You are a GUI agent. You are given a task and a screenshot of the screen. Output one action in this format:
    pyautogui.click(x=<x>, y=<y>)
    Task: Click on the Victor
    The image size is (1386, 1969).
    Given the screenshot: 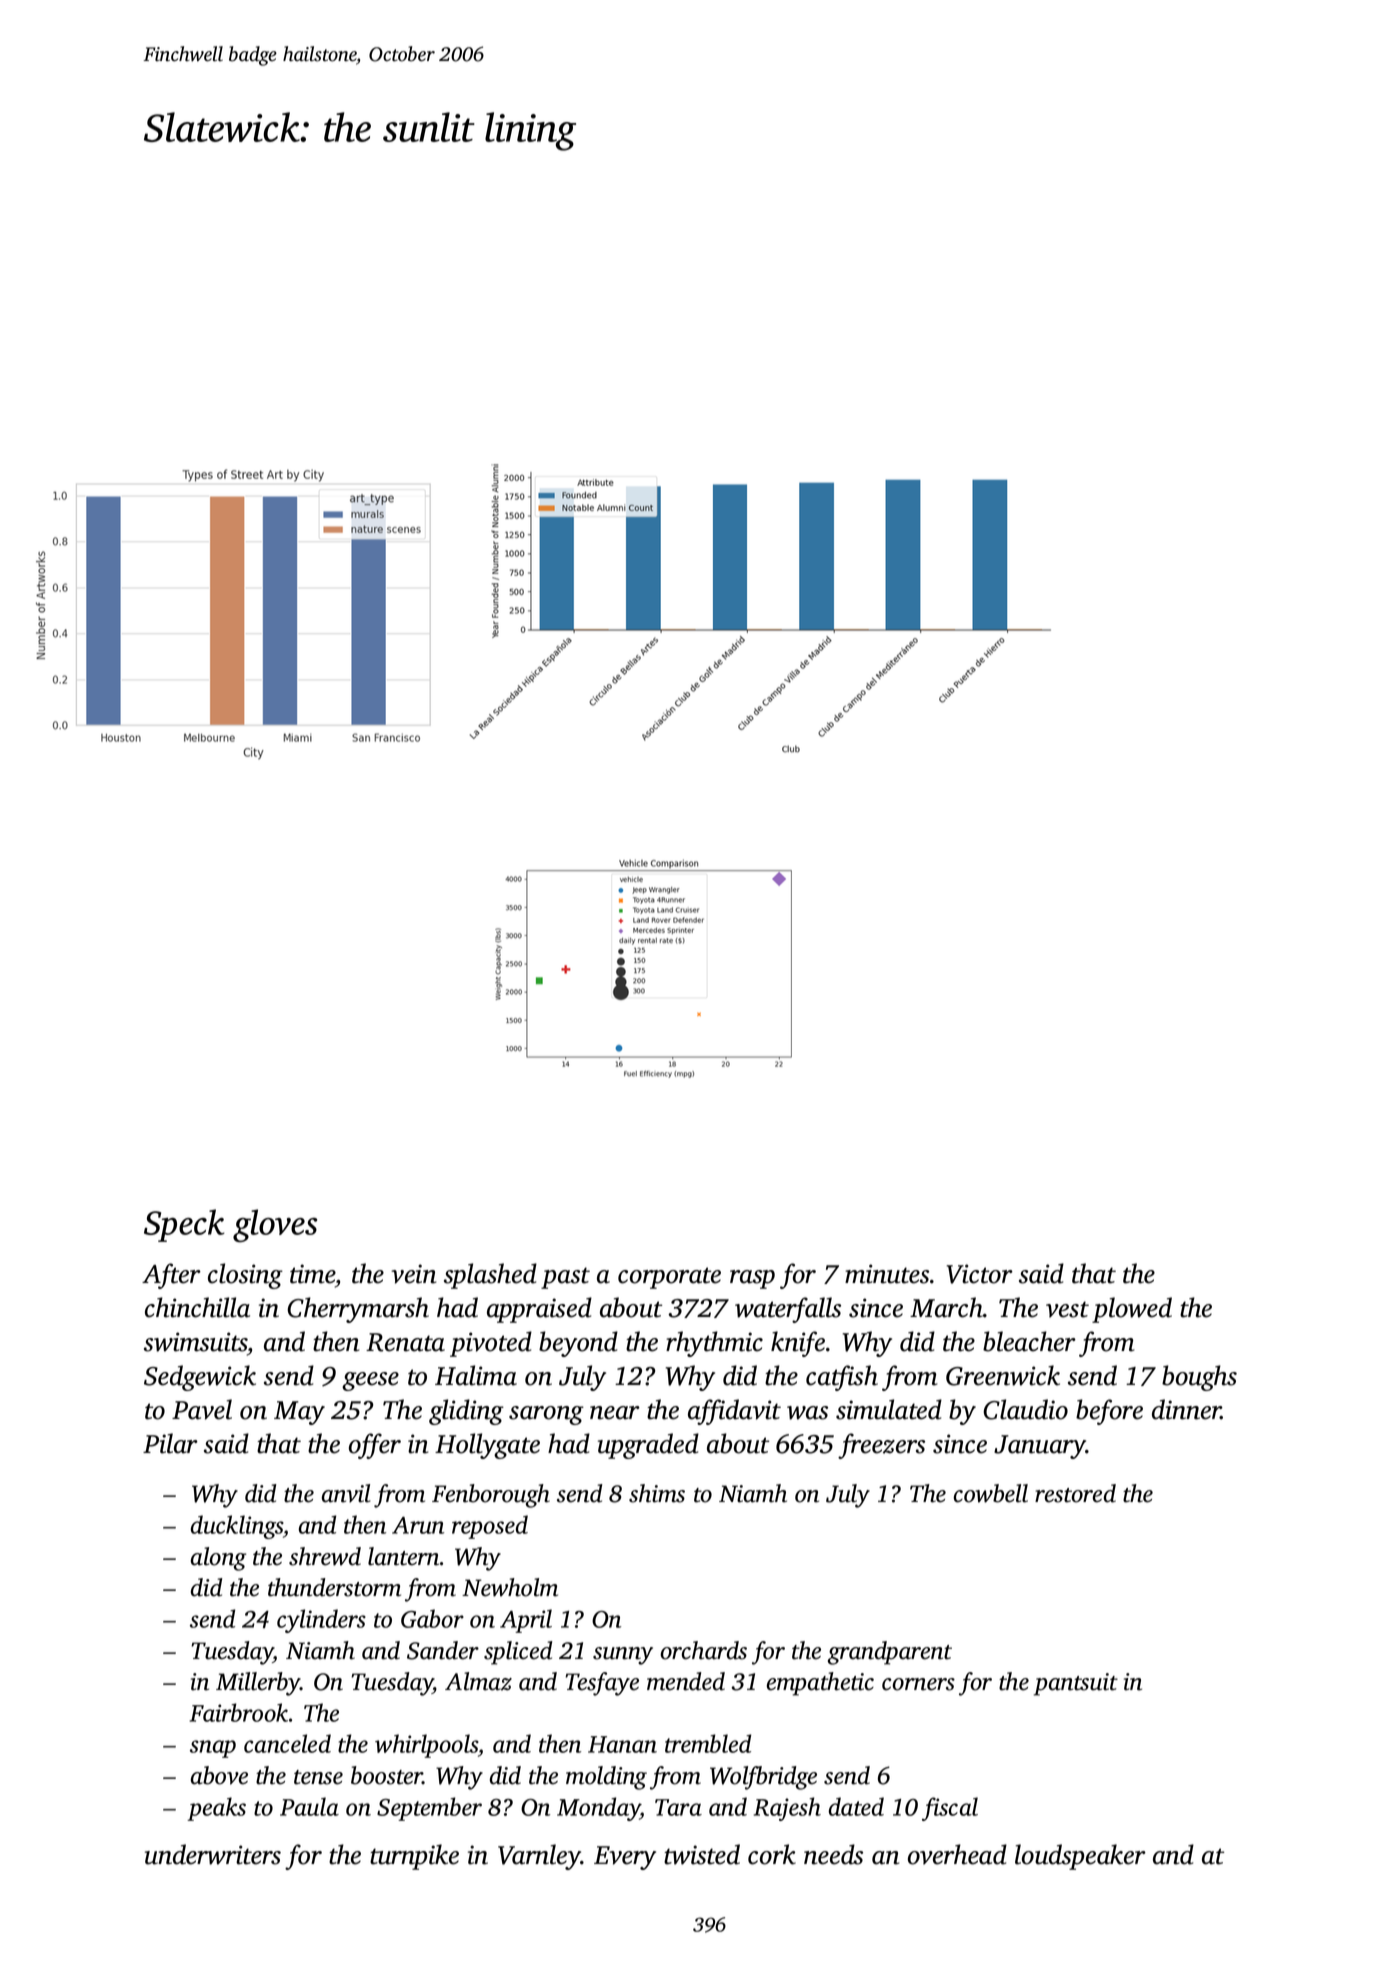 What is the action you would take?
    pyautogui.click(x=980, y=1274)
